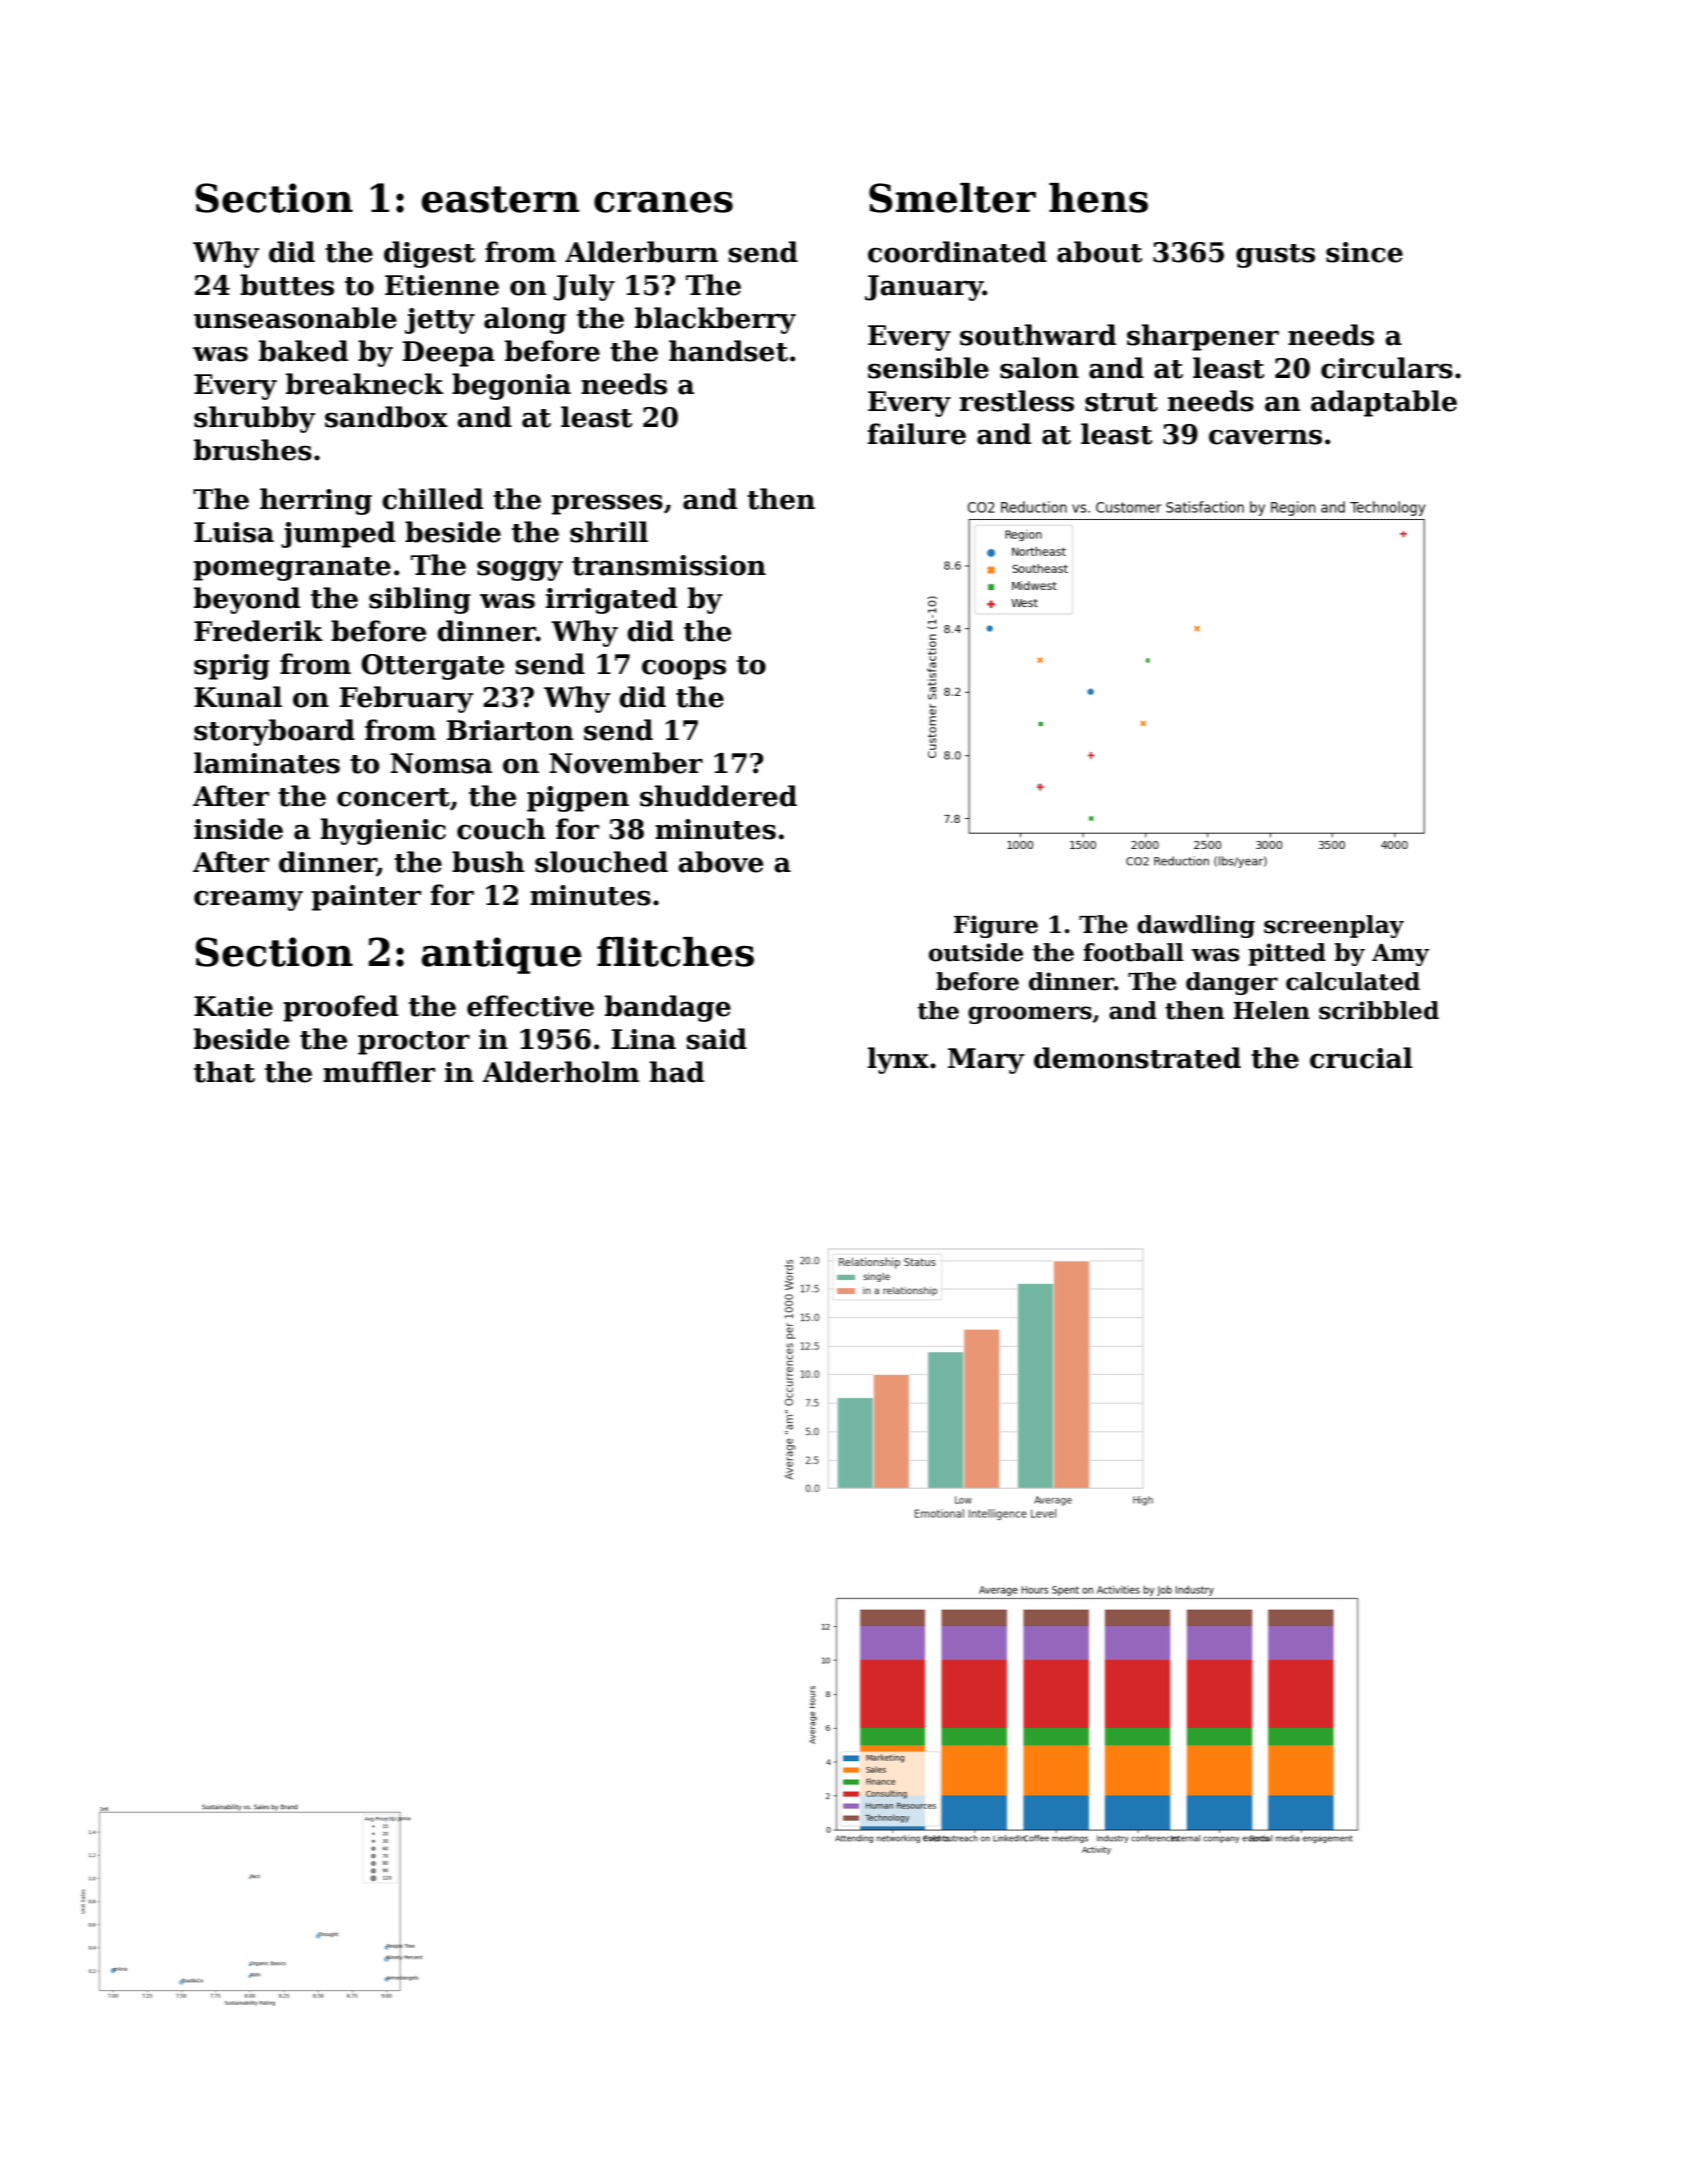 The image size is (1683, 2178). What do you see at coordinates (500, 199) in the image?
I see `eastern` at bounding box center [500, 199].
